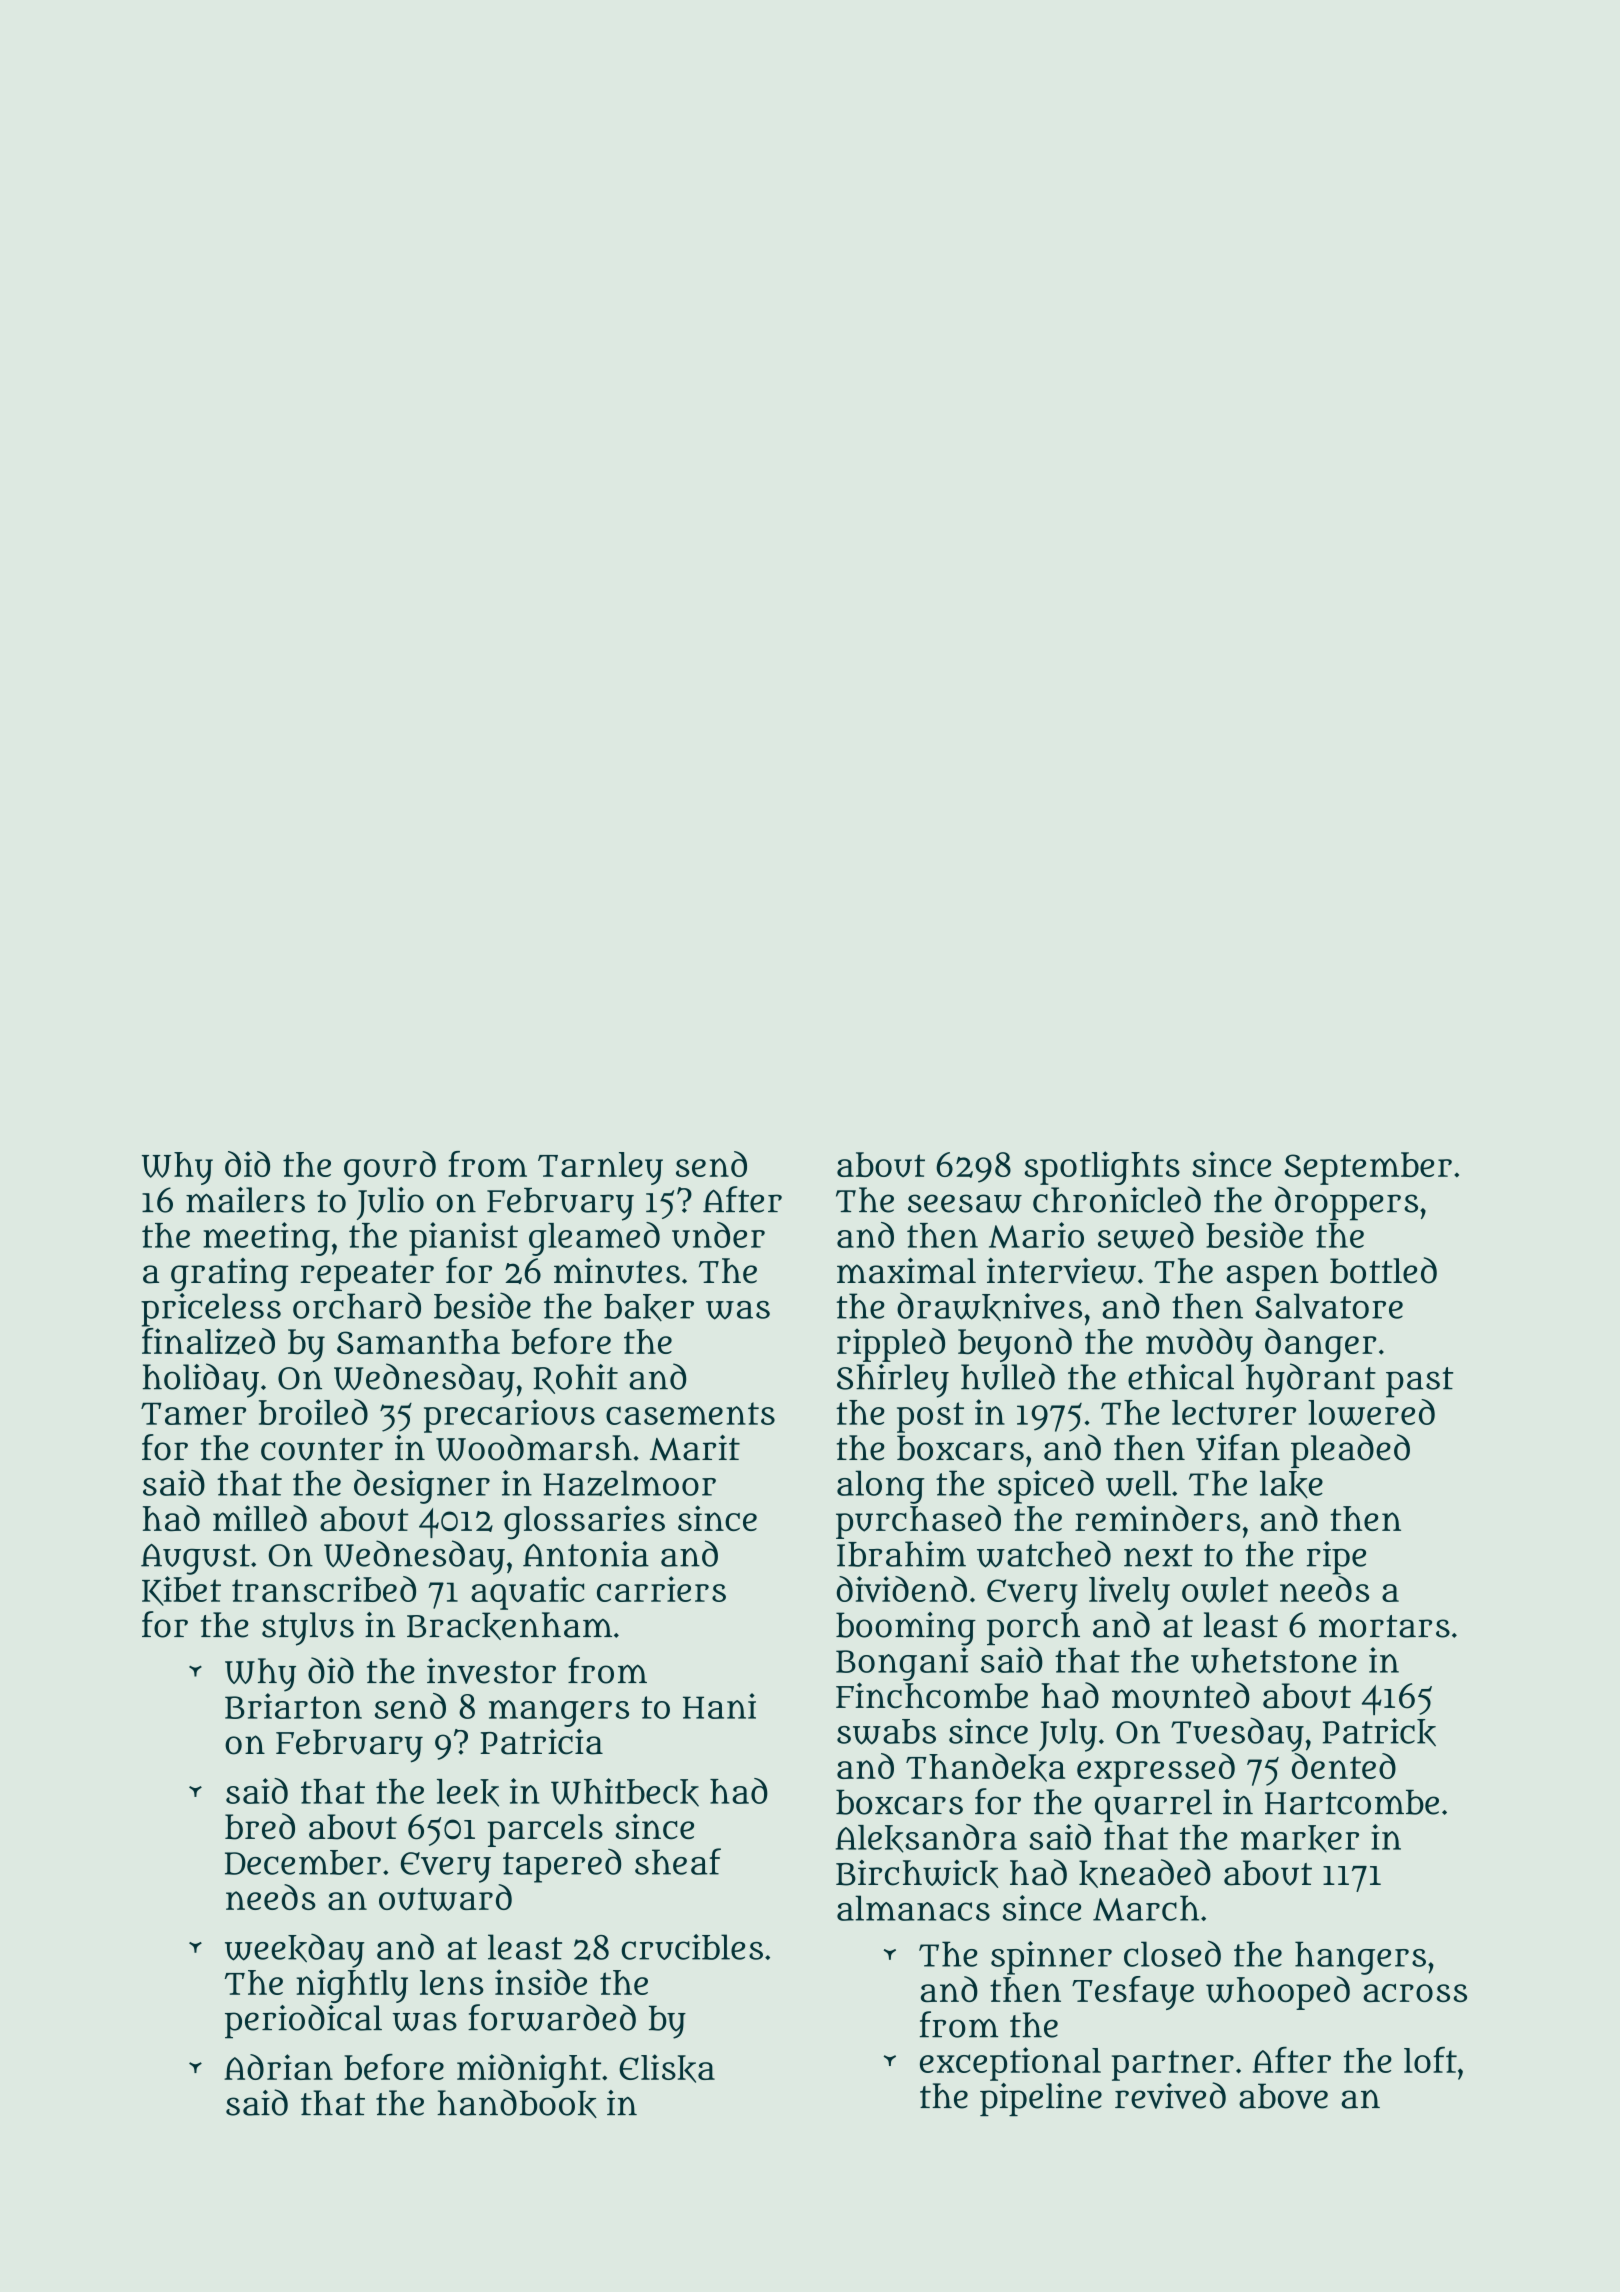 The height and width of the screenshot is (2292, 1620). Describe the element at coordinates (880, 1487) in the screenshot. I see `along` at that location.
